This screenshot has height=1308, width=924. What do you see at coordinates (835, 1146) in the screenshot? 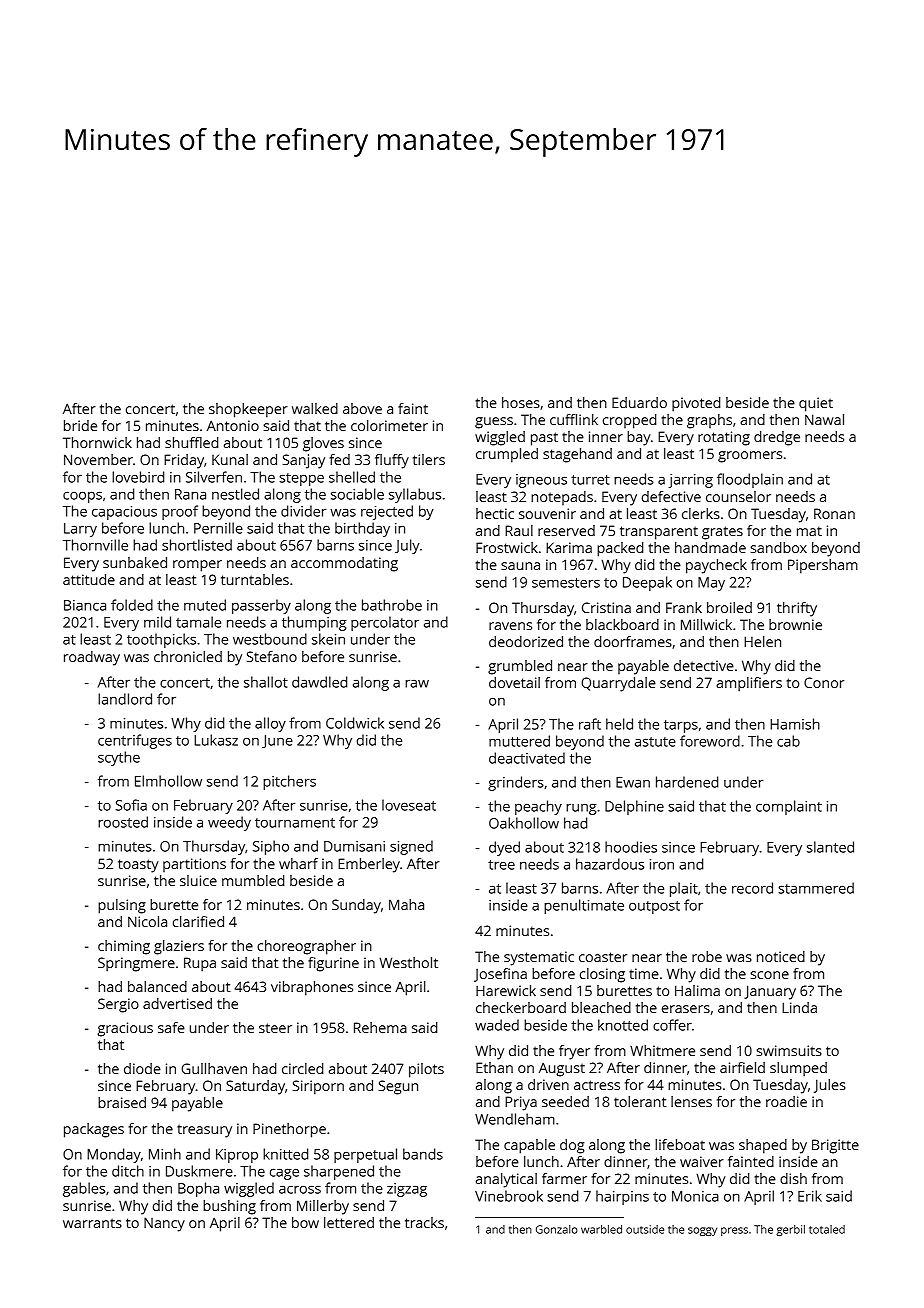
I see `Brigitte` at bounding box center [835, 1146].
